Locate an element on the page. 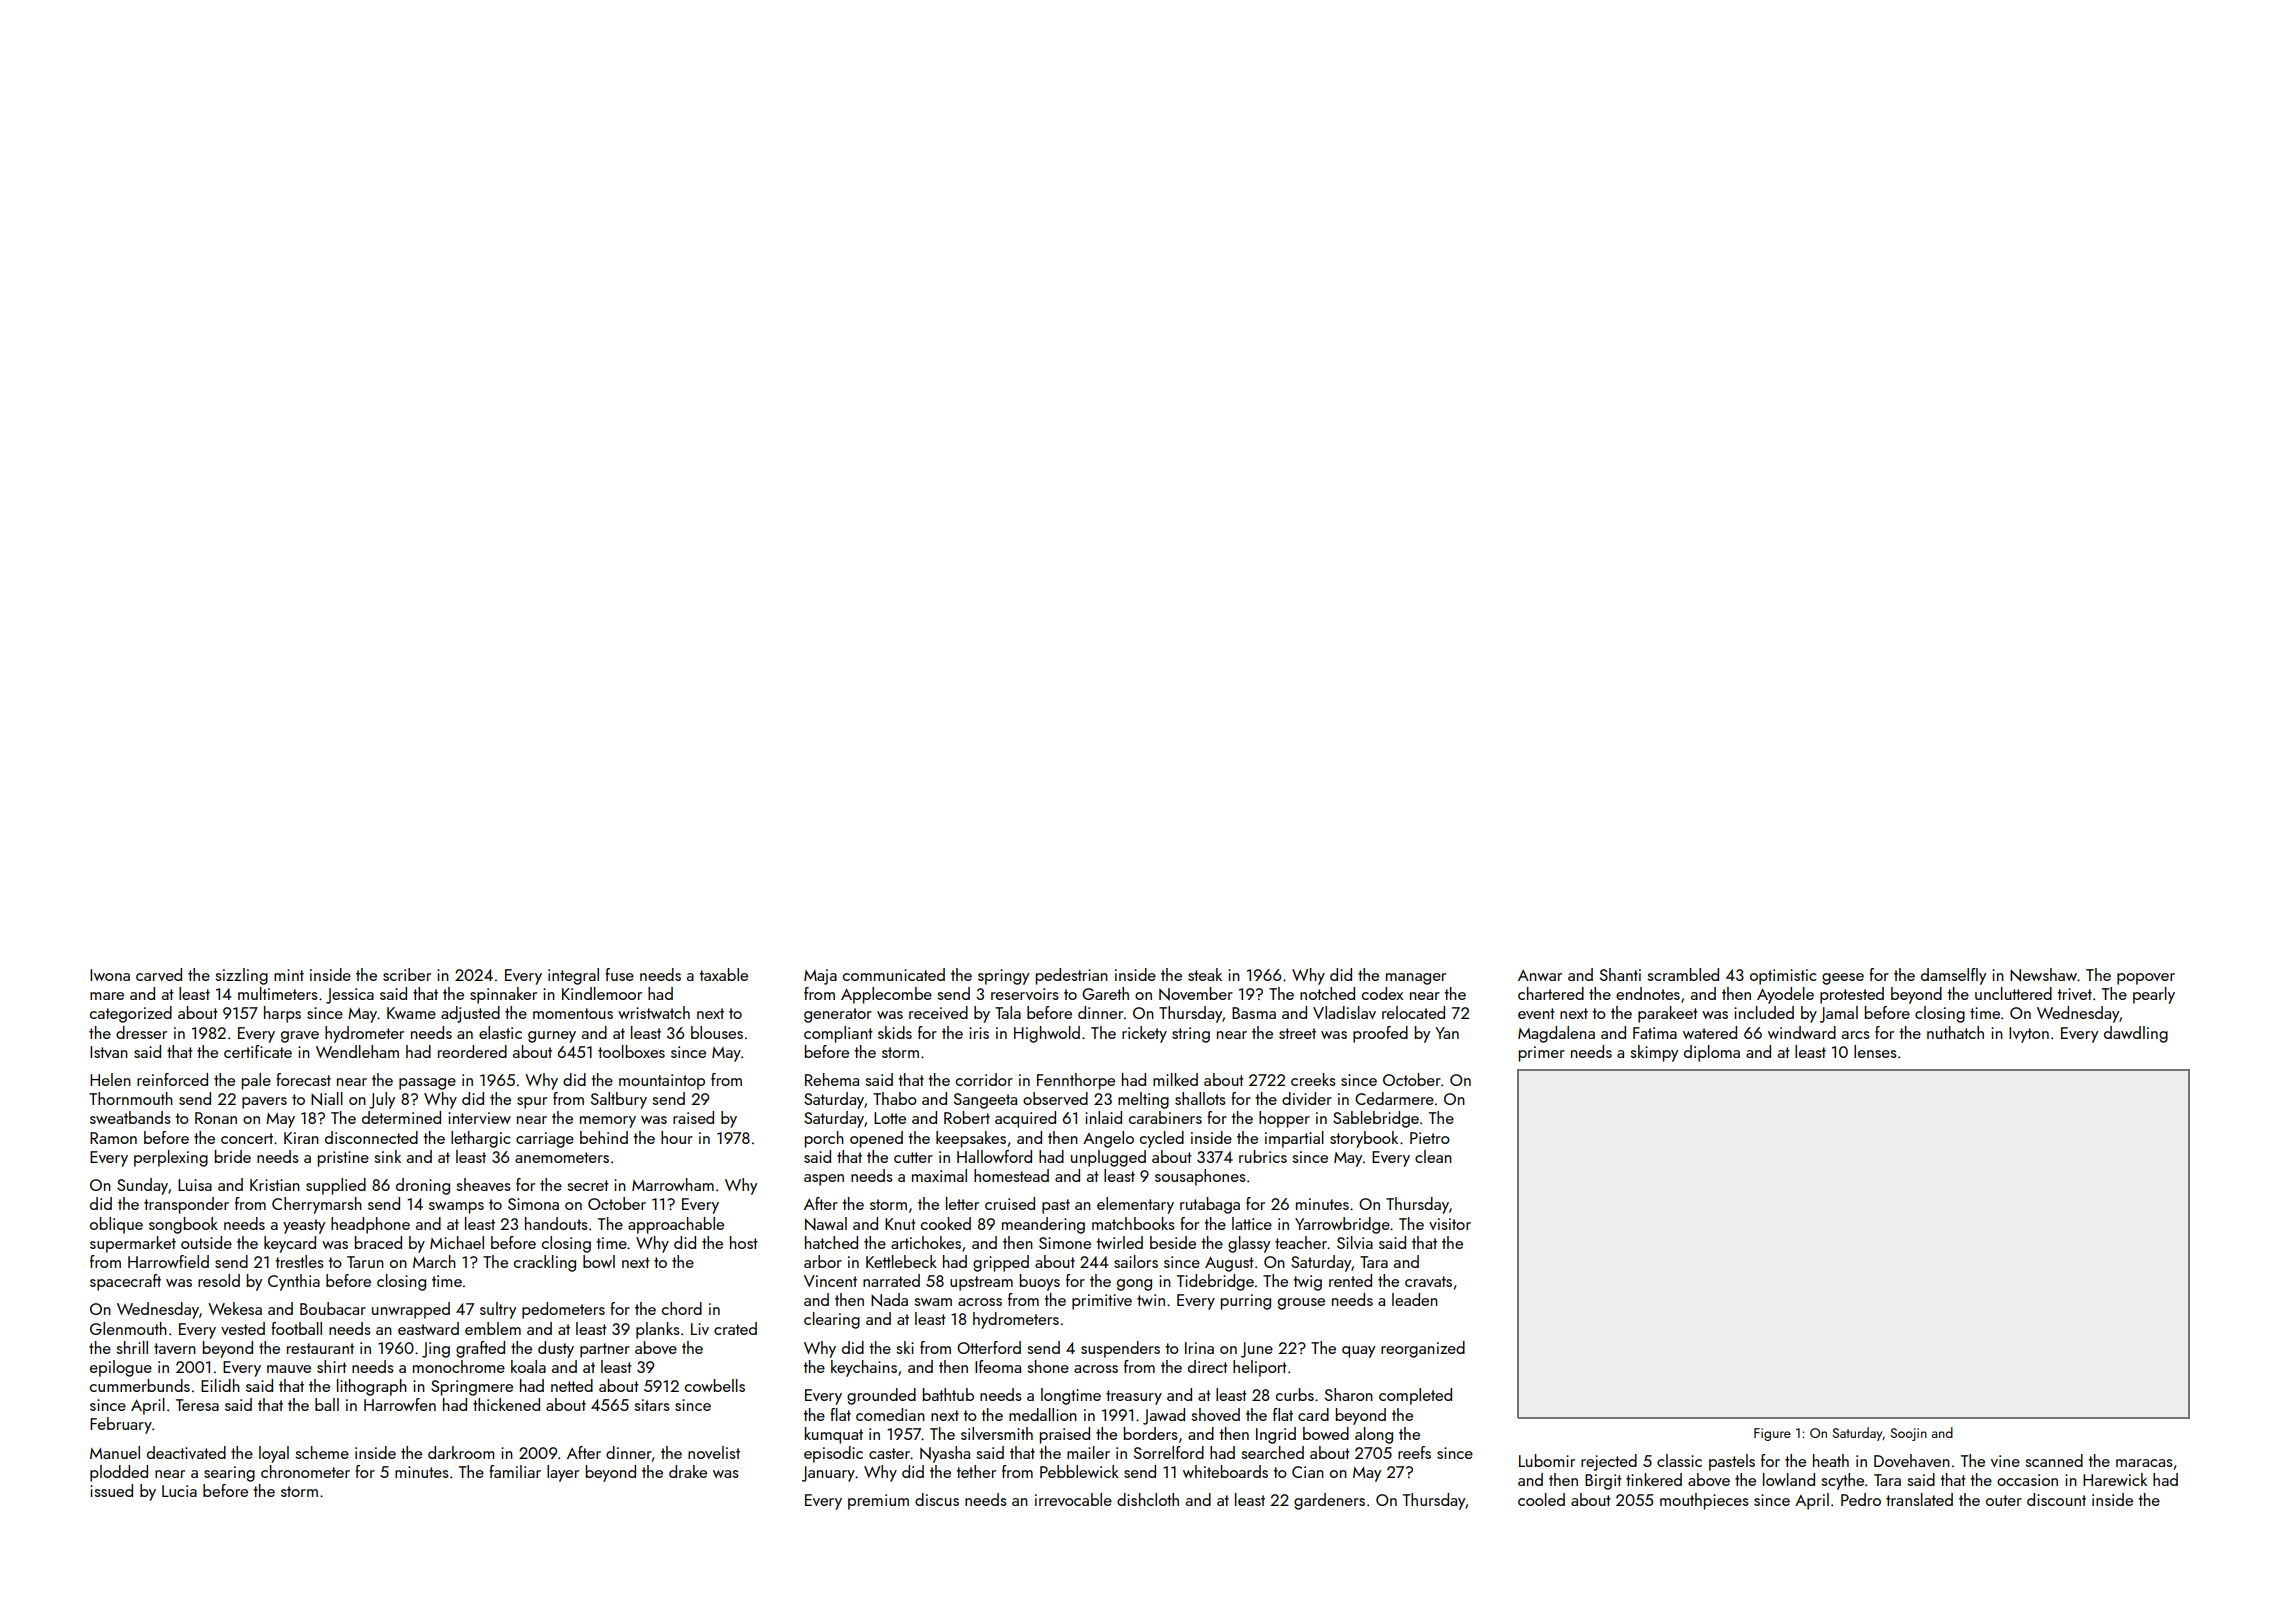 This image has width=2279, height=1612. reorganized is located at coordinates (1423, 1349).
